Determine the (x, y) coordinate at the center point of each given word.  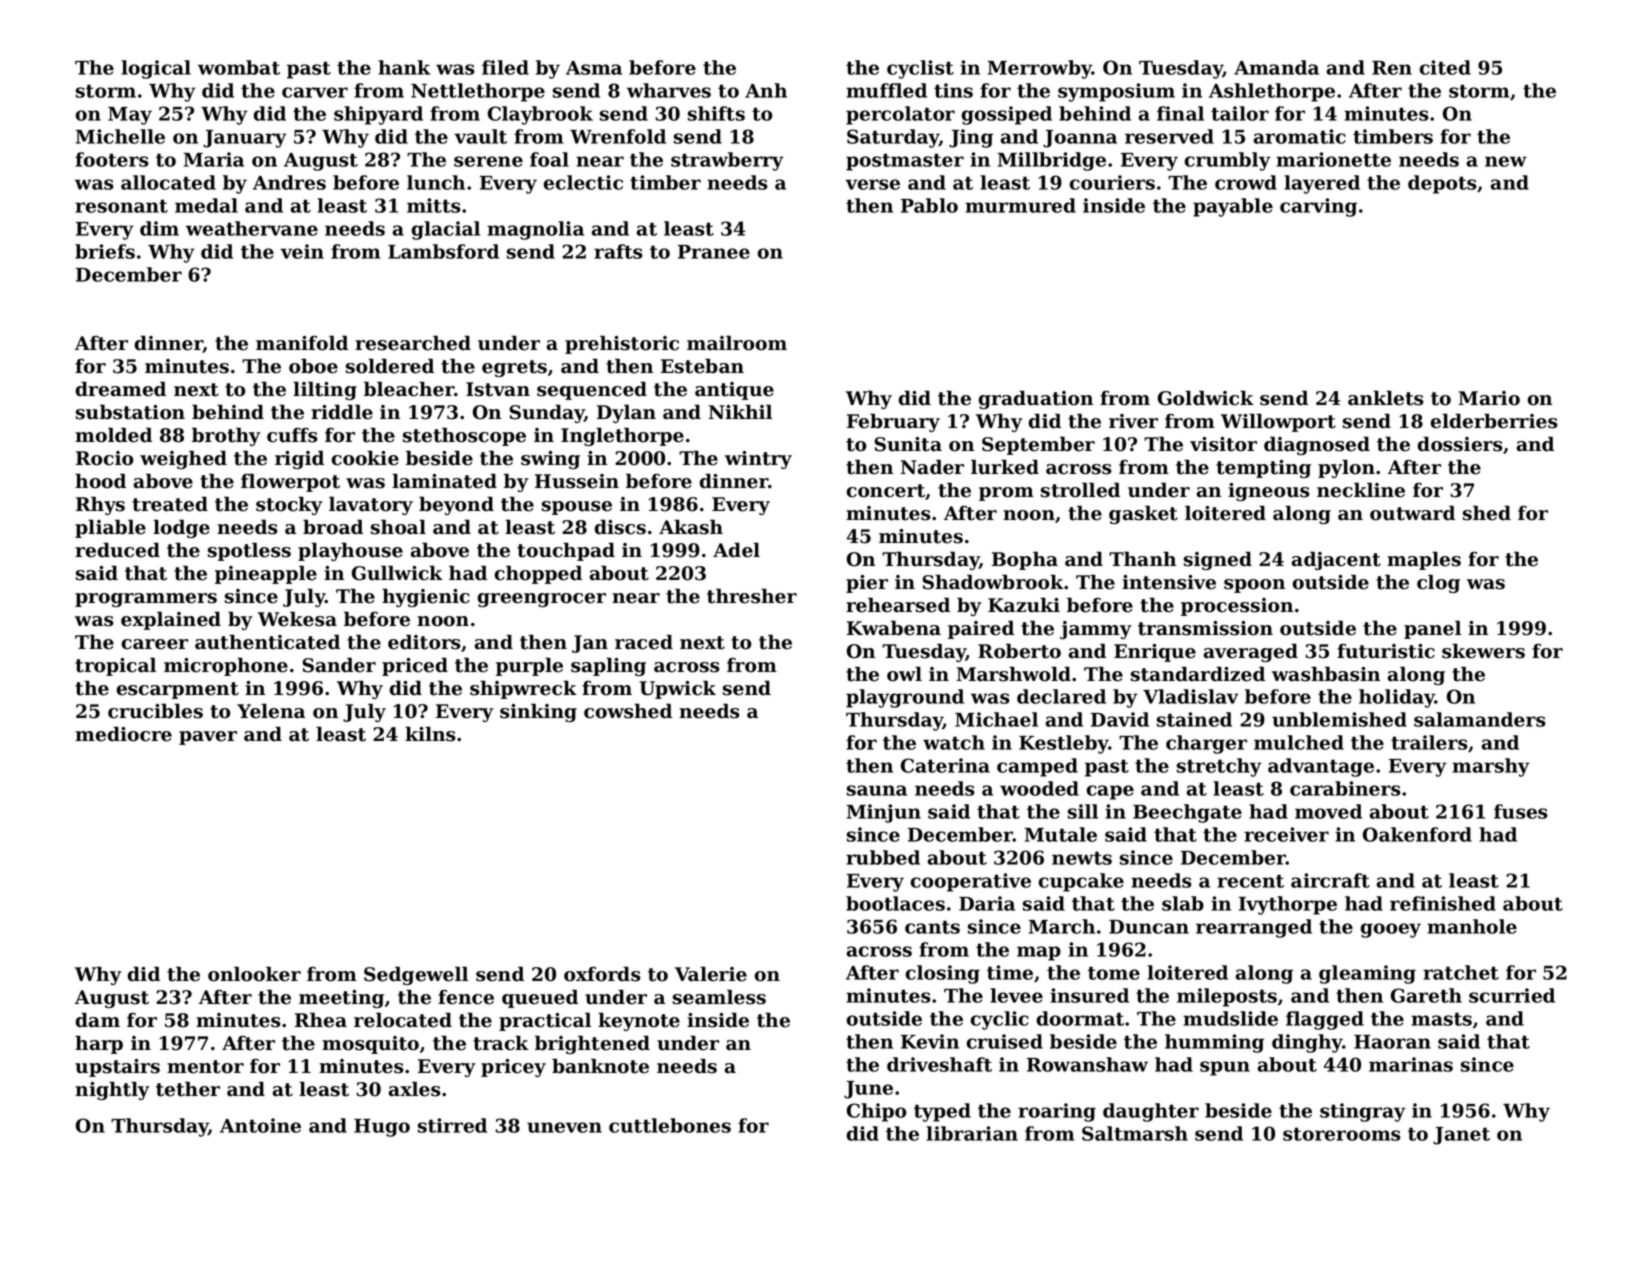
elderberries (1494, 421)
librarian (972, 1133)
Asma (594, 68)
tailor (1240, 113)
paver (208, 738)
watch (954, 742)
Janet (1461, 1136)
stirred (452, 1125)
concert (886, 491)
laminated (444, 481)
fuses (1521, 811)
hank (404, 67)
